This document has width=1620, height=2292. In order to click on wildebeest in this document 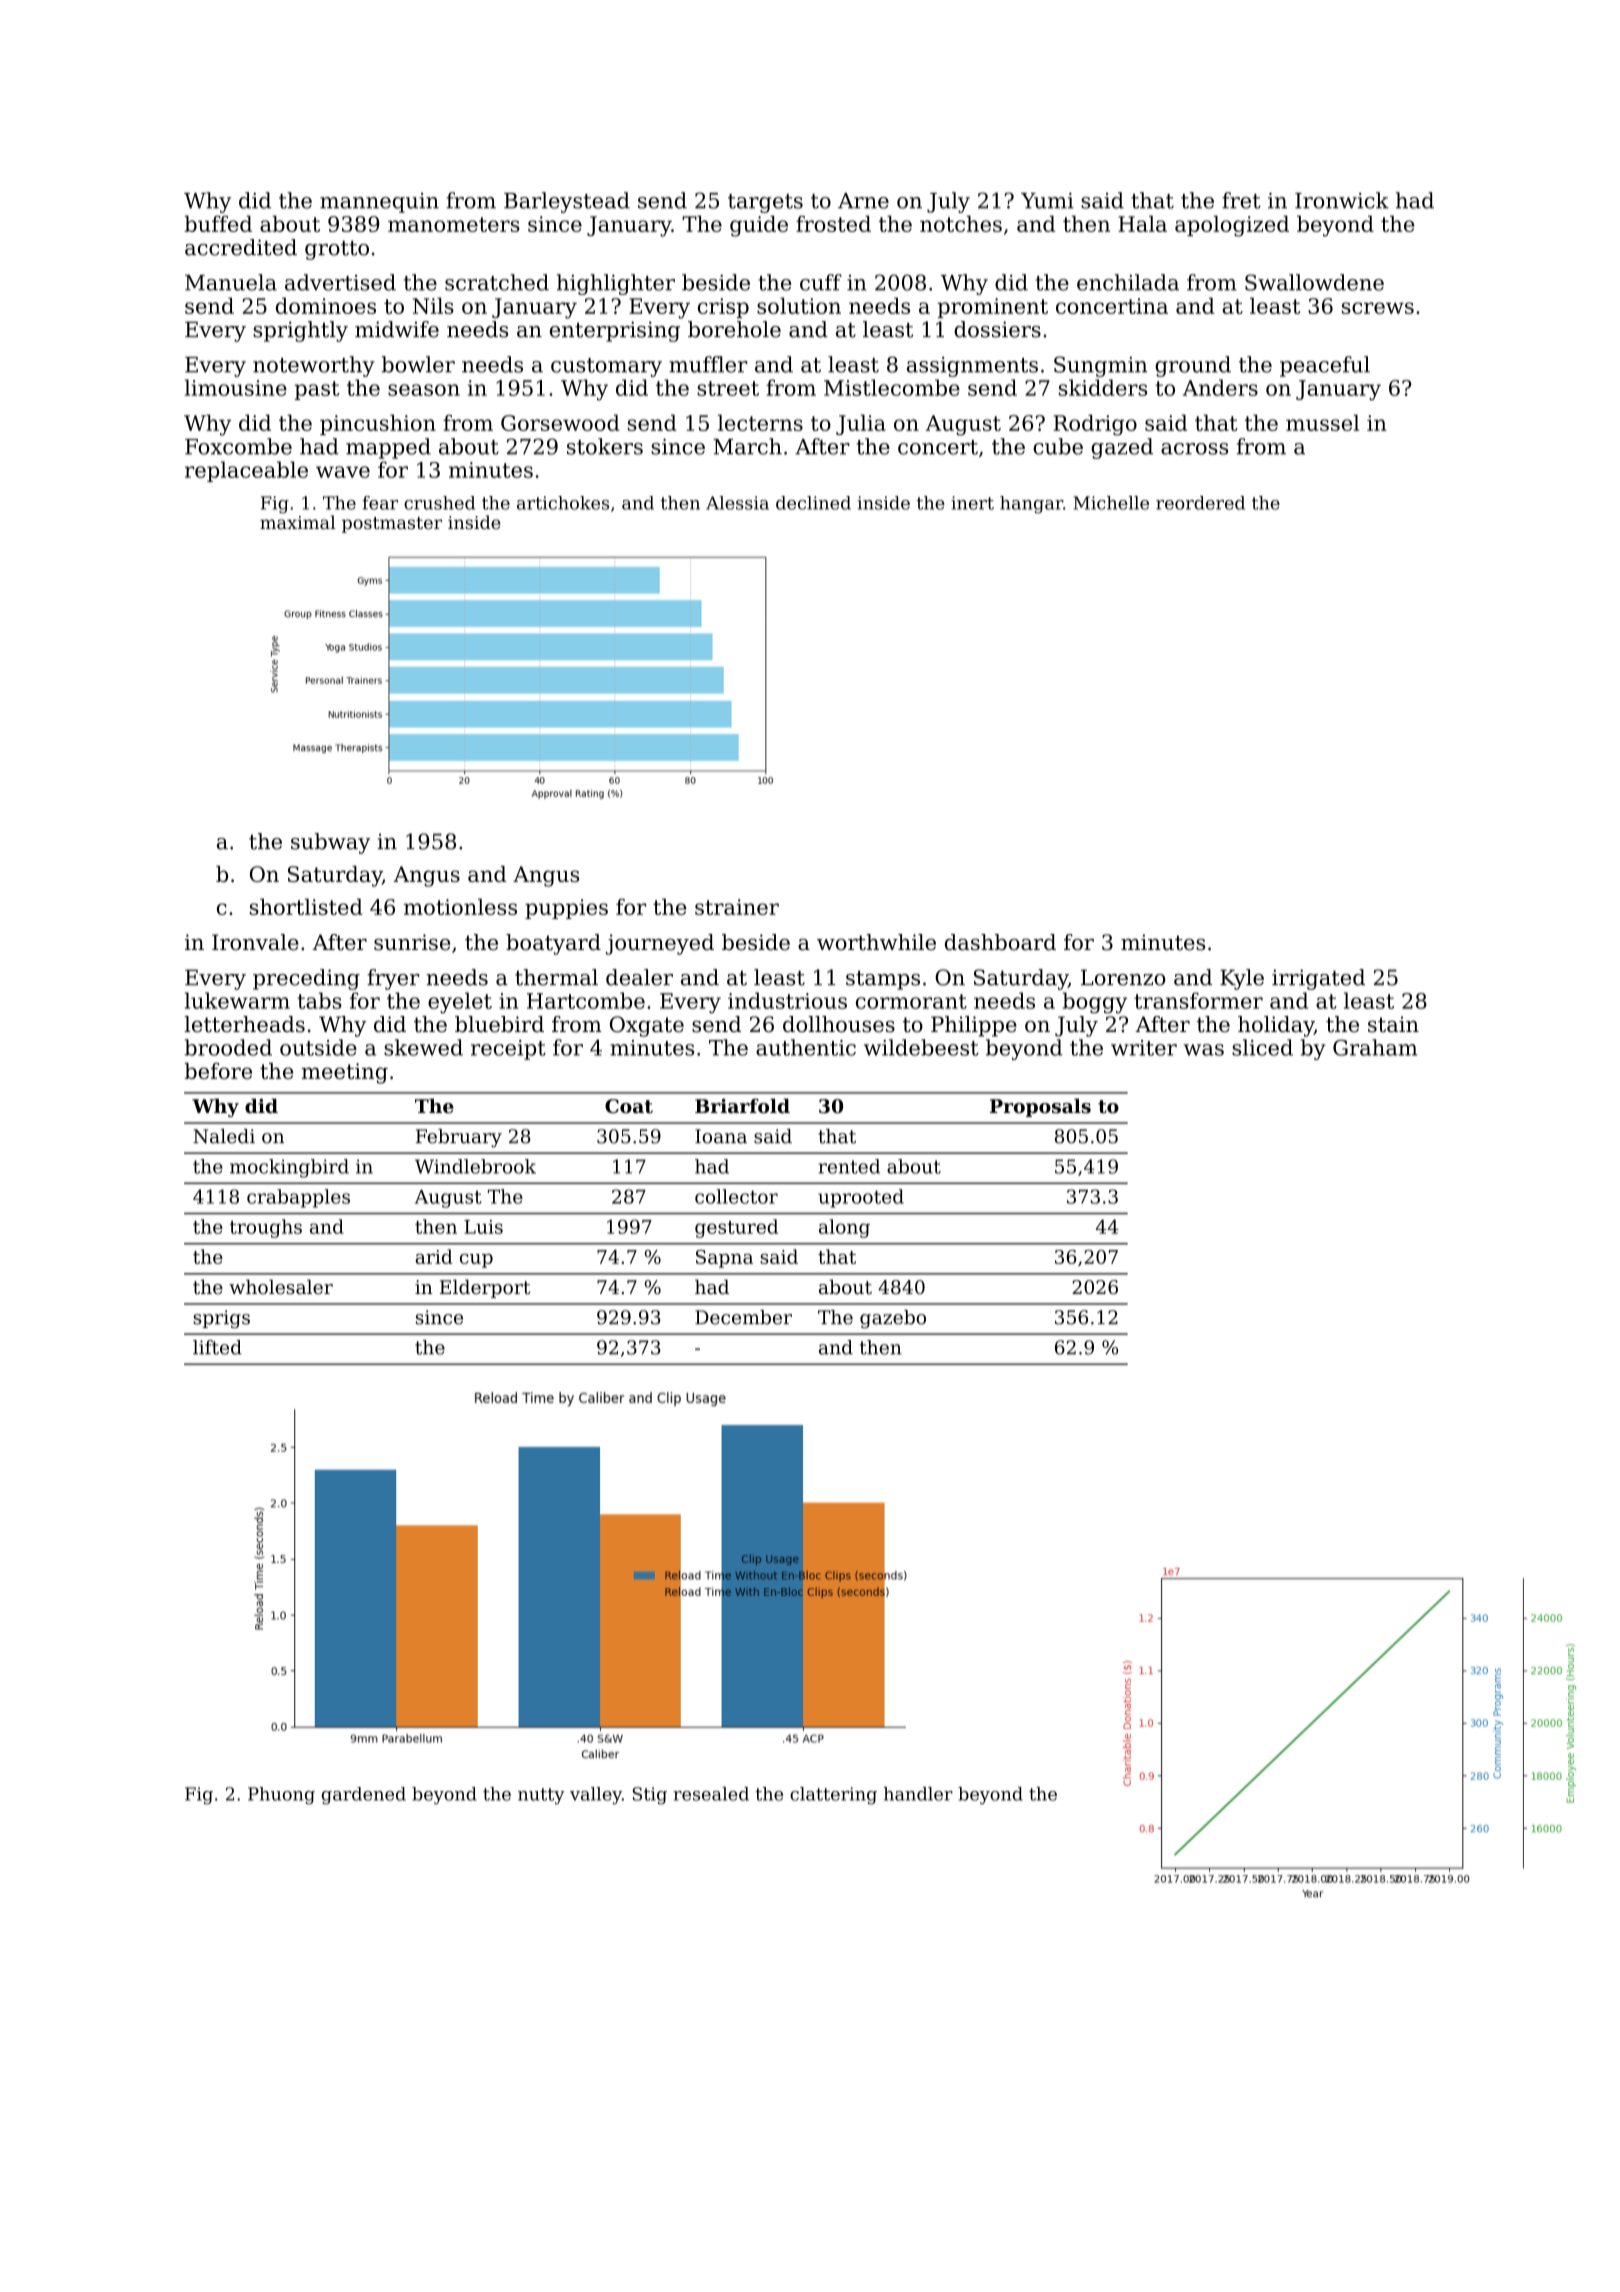, I will do `click(921, 1047)`.
